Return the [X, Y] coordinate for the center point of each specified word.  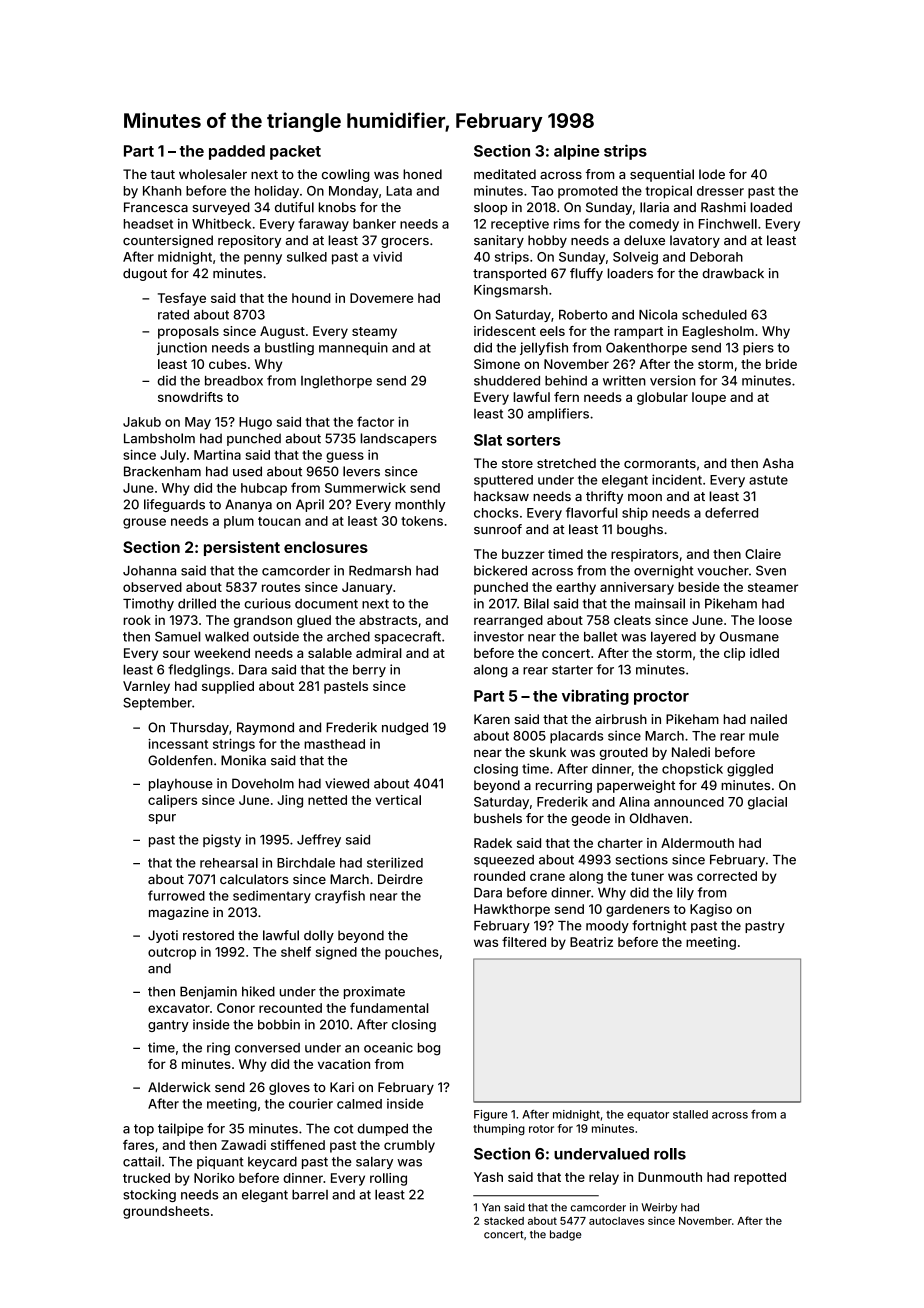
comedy [654, 225]
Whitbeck [221, 223]
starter [572, 670]
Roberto [583, 315]
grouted [623, 753]
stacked [504, 1221]
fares [138, 1145]
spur [162, 819]
